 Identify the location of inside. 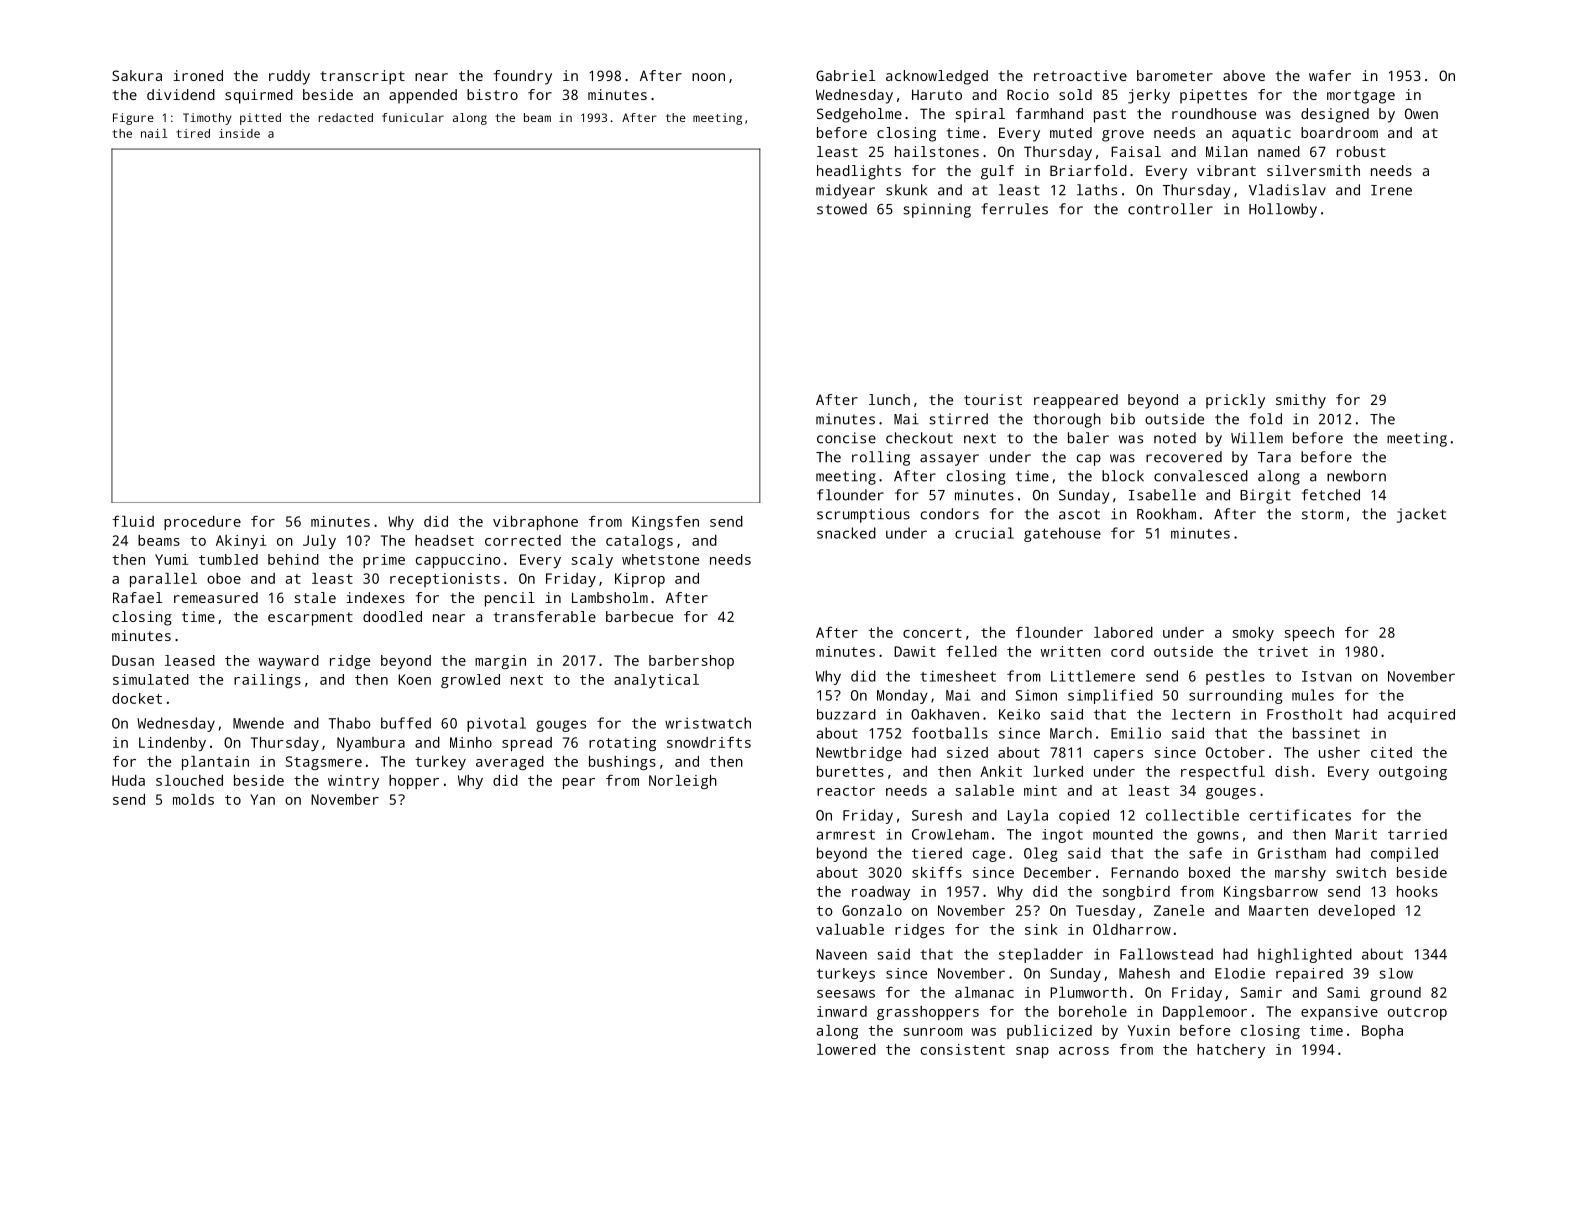
(239, 133).
